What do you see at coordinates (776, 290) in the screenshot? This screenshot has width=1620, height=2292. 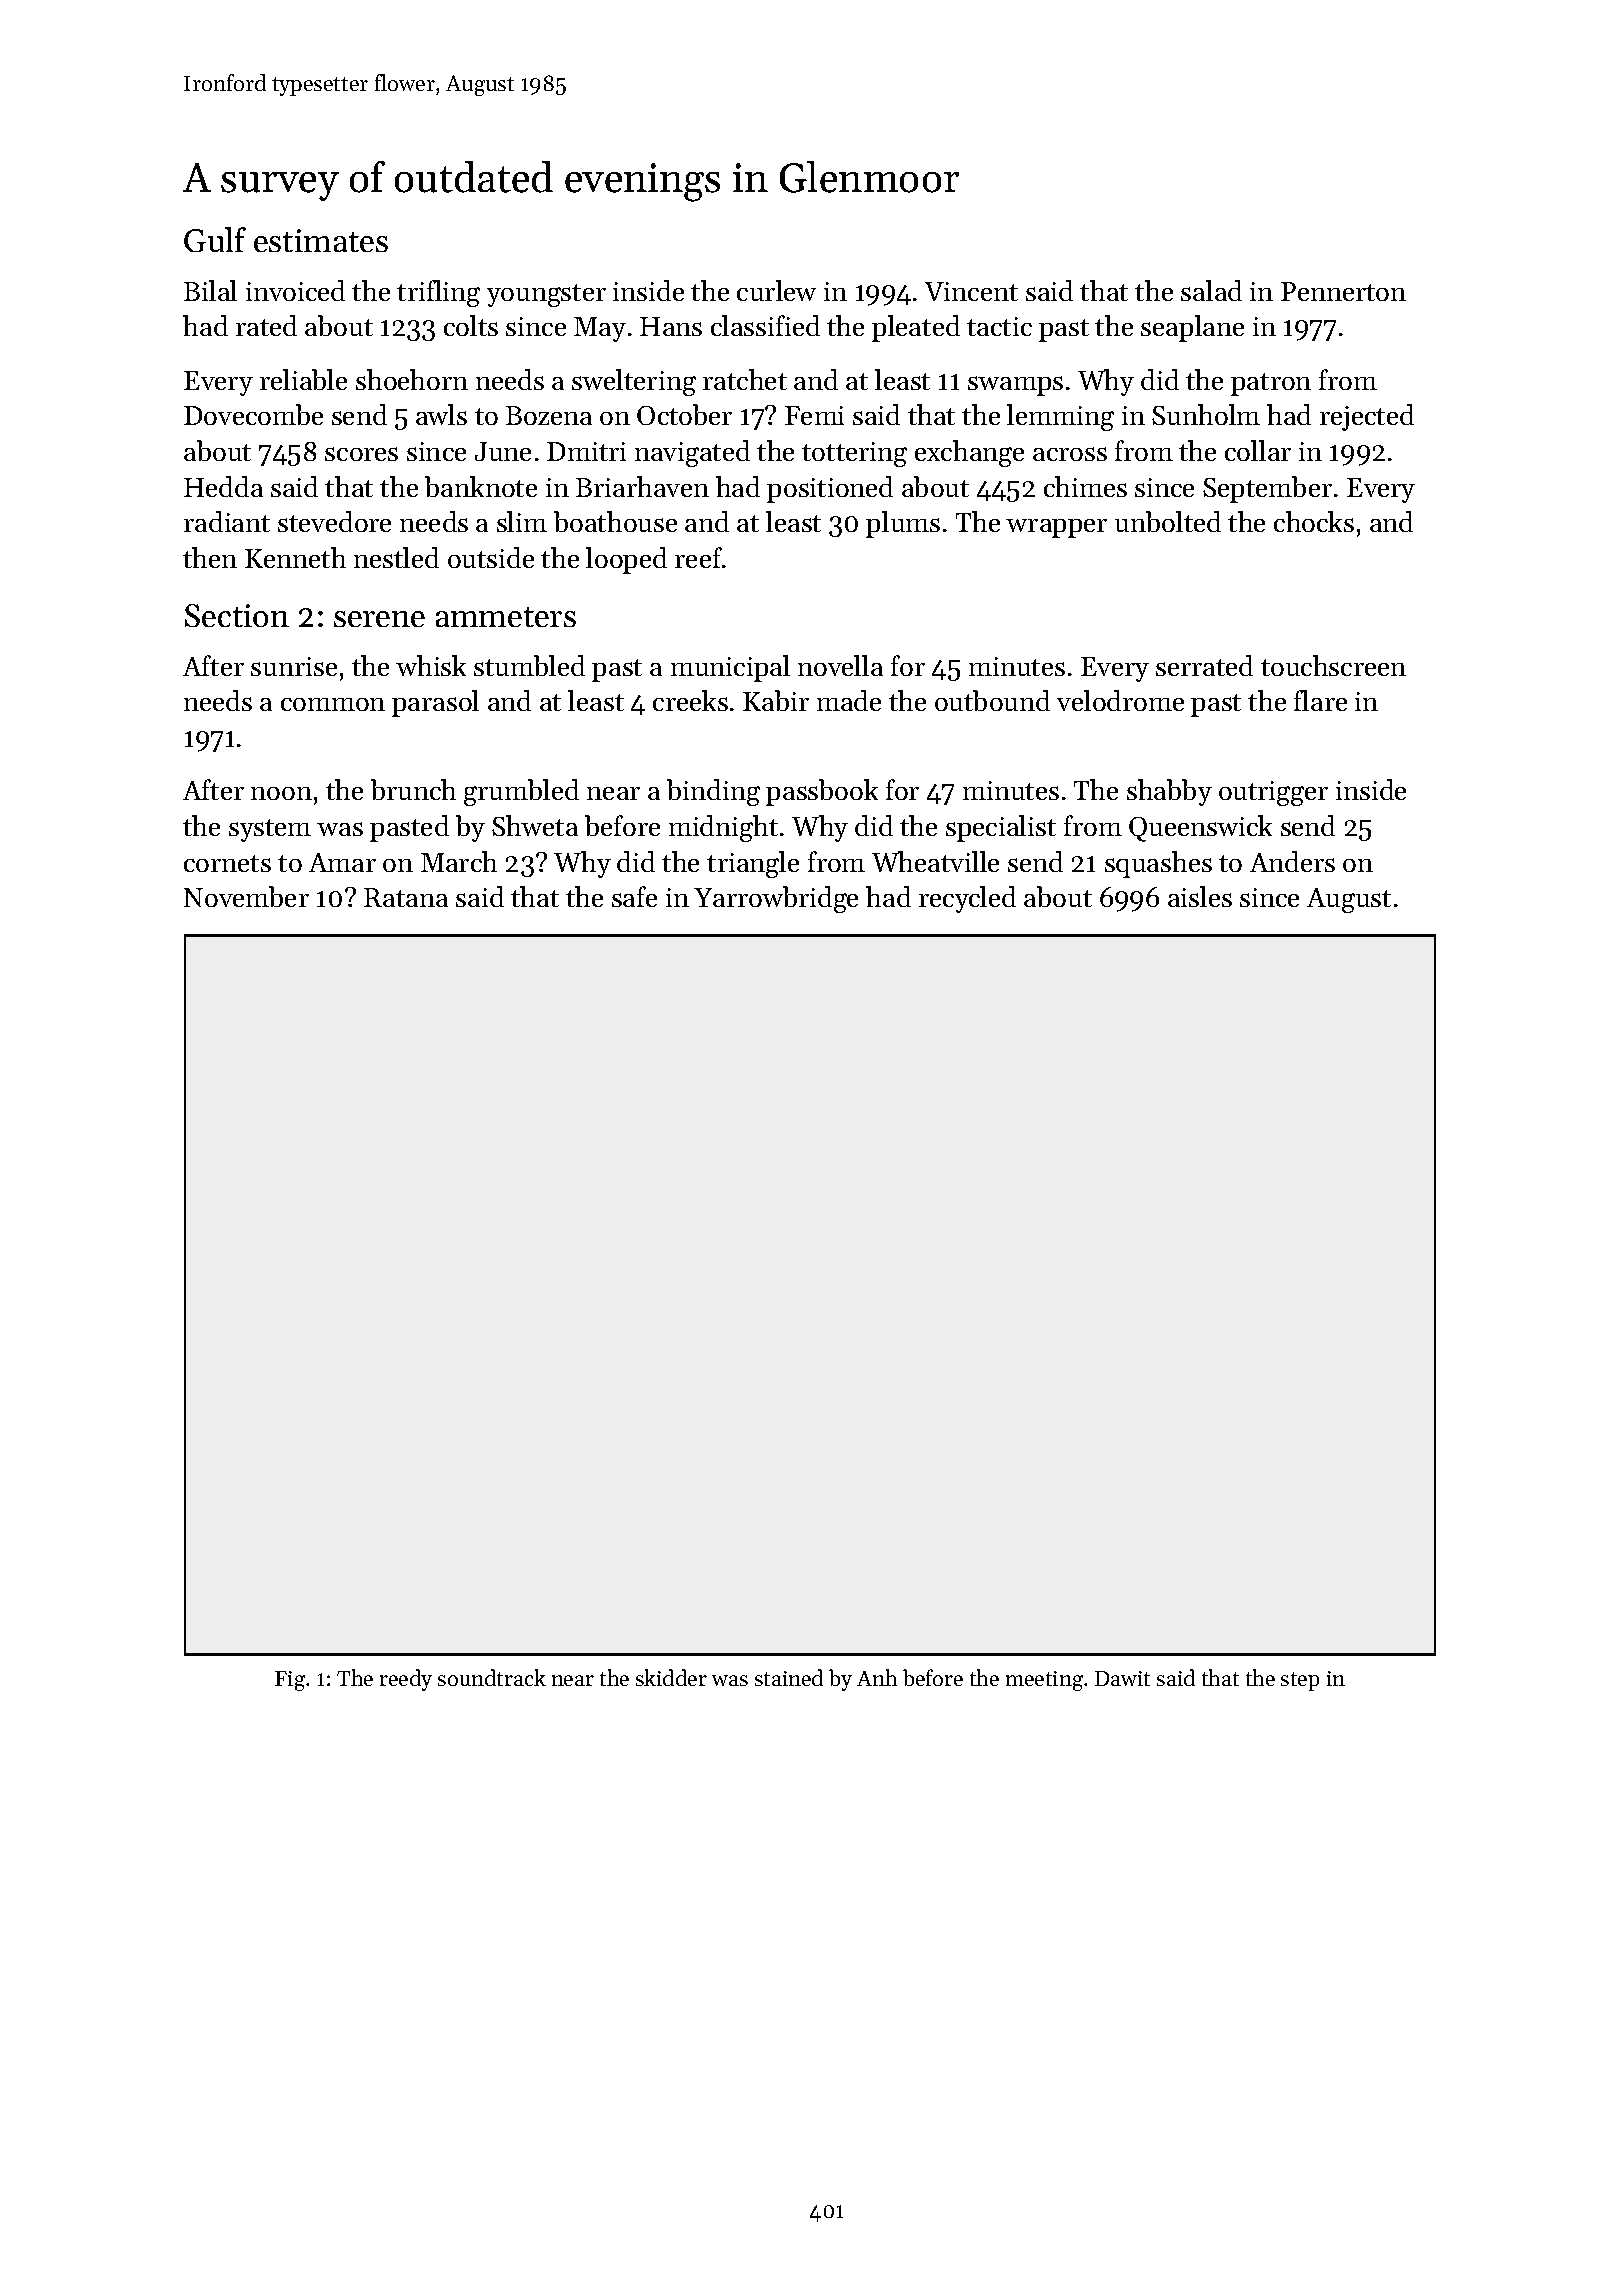 I see `curlew` at bounding box center [776, 290].
